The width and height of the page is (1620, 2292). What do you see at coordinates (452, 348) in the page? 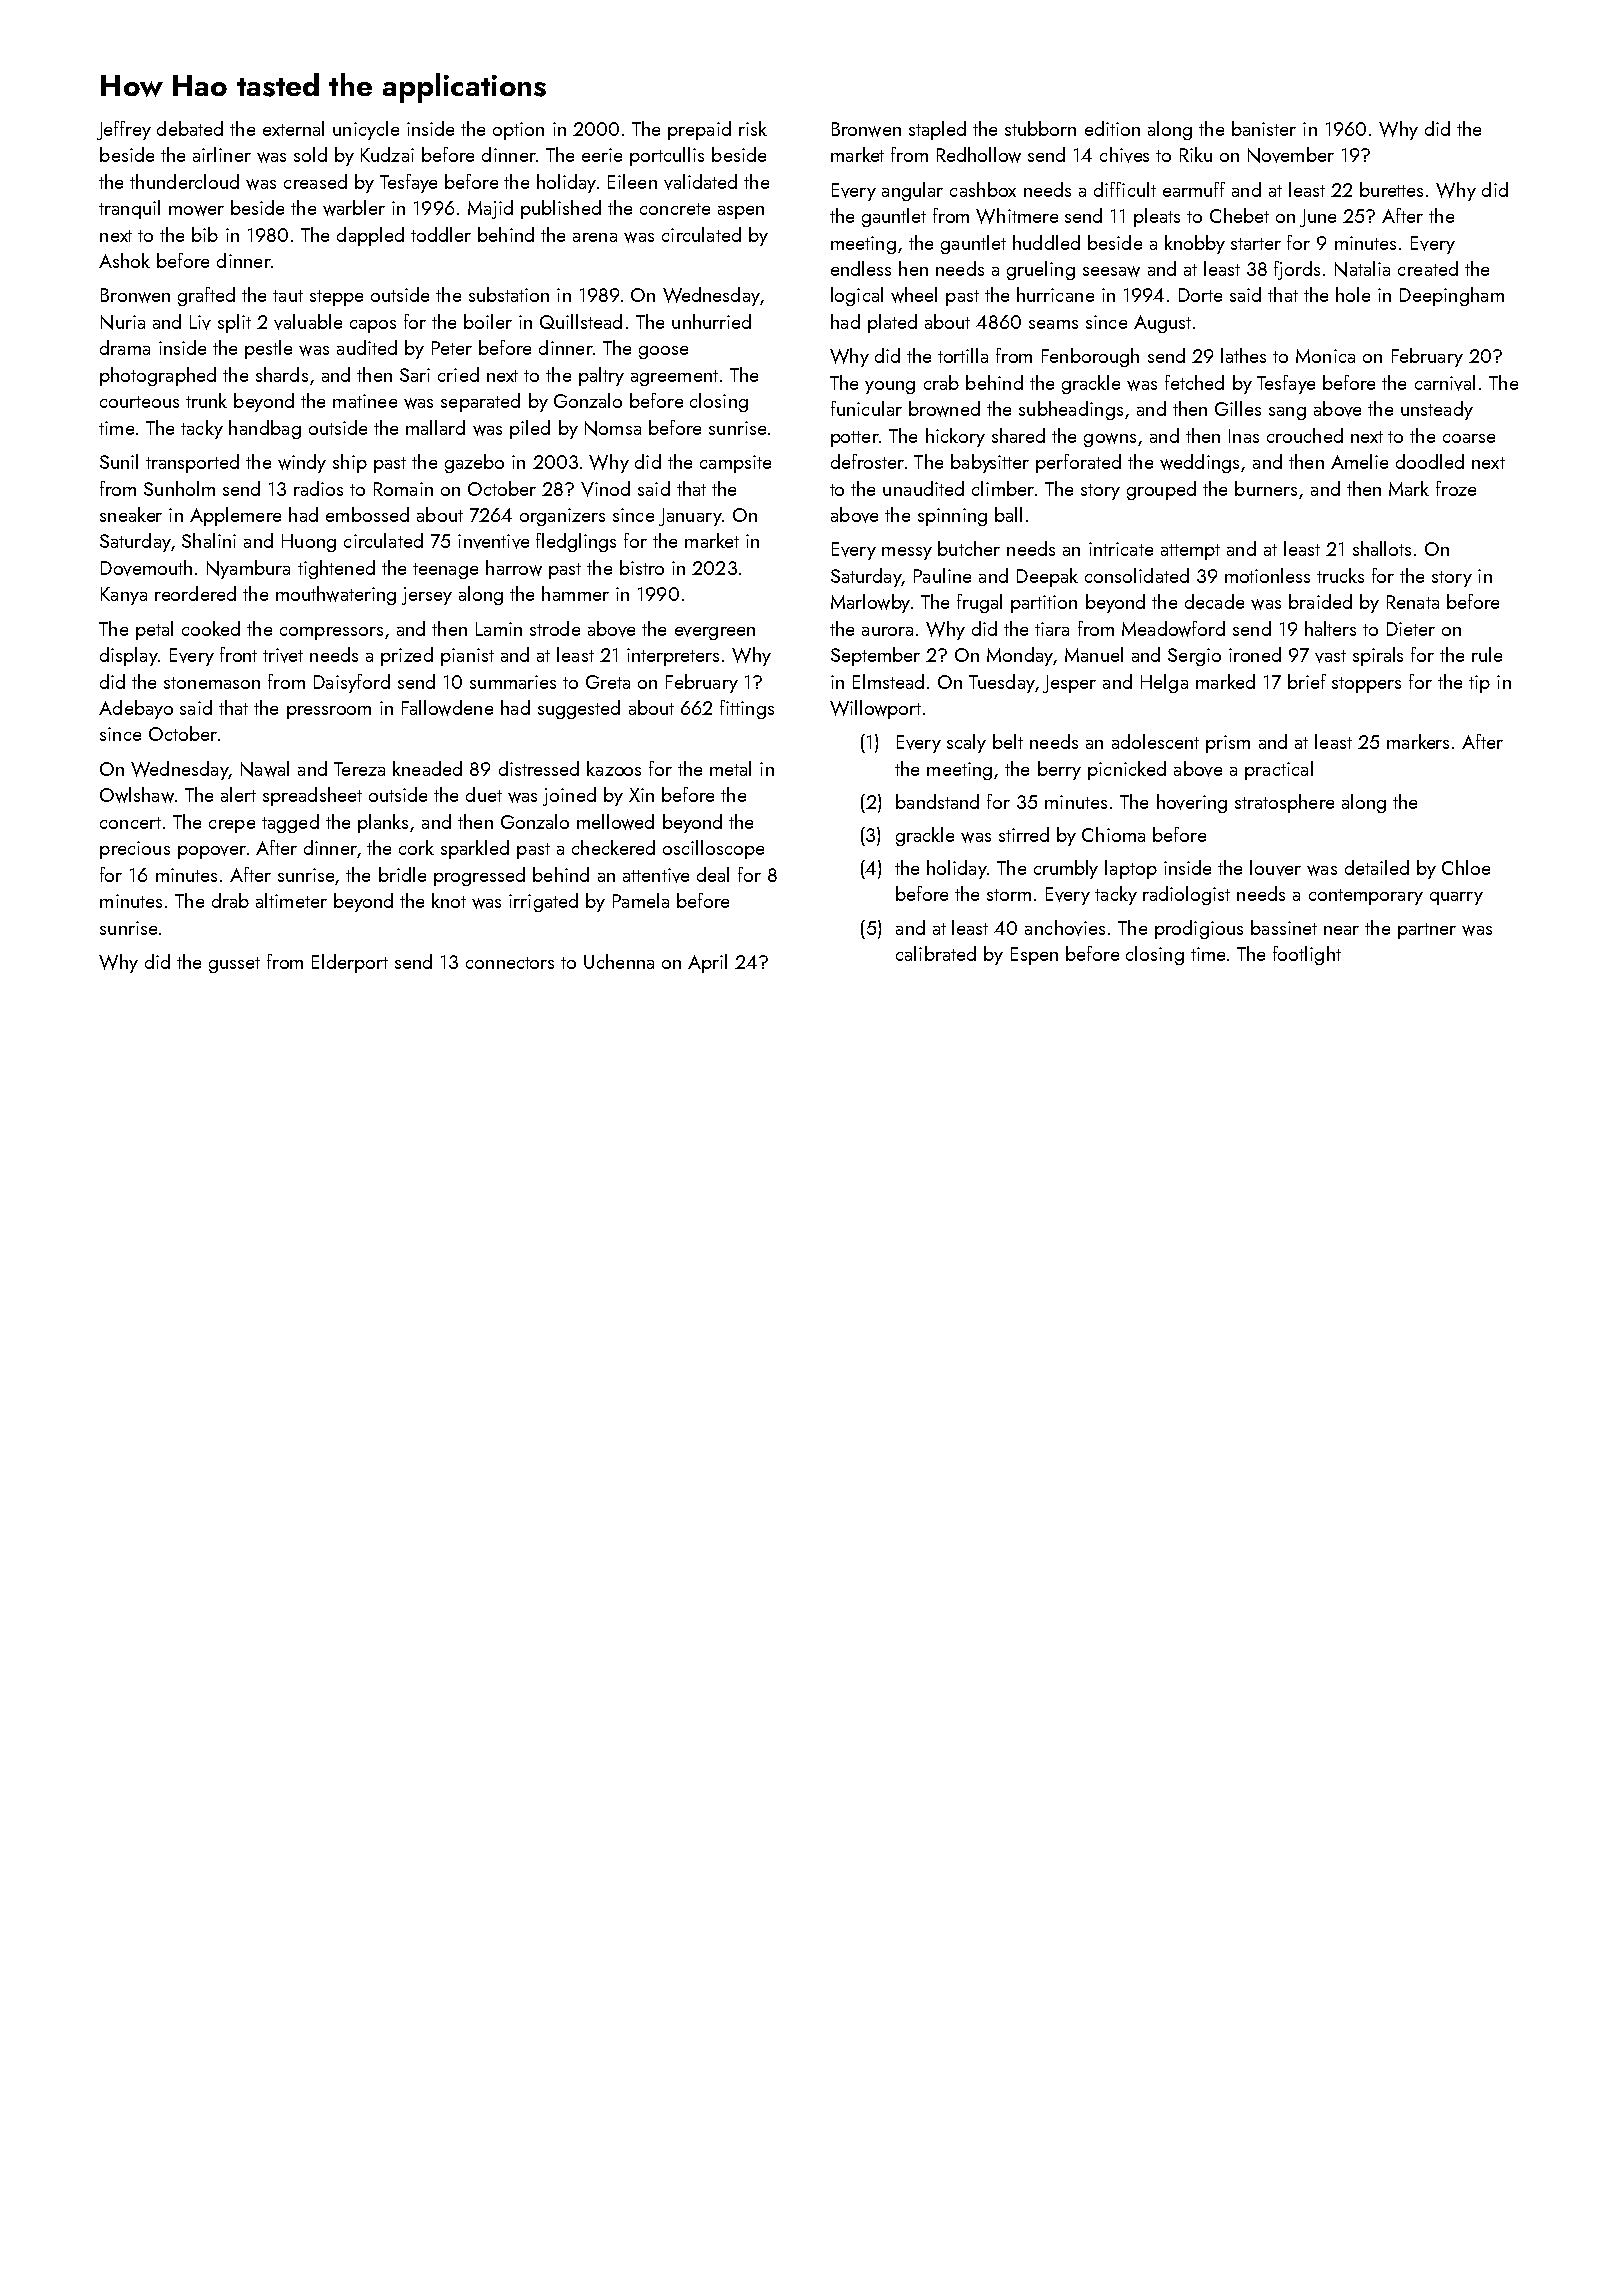
I see `Peter` at bounding box center [452, 348].
